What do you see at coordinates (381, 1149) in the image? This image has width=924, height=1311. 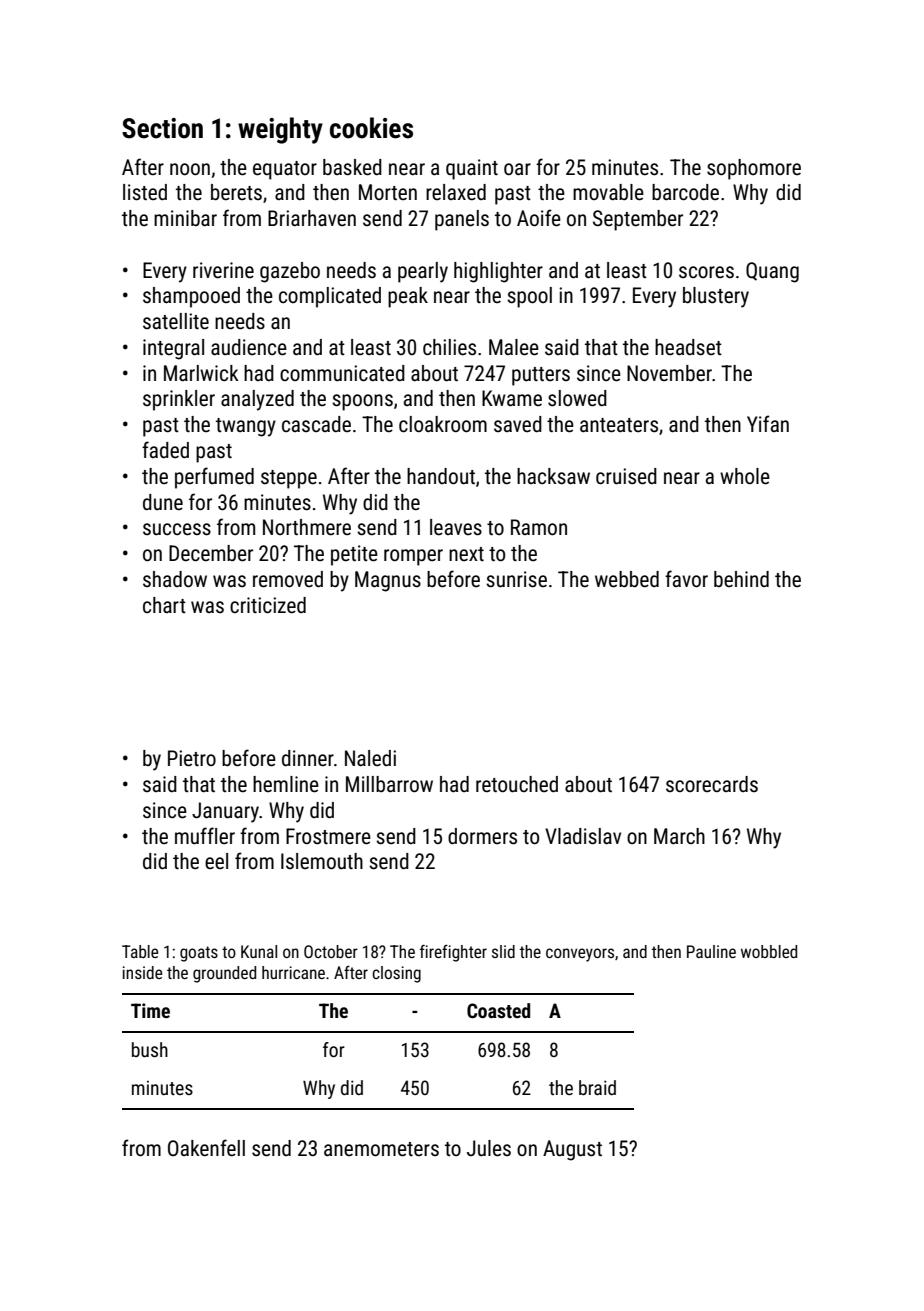 I see `anemometers` at bounding box center [381, 1149].
